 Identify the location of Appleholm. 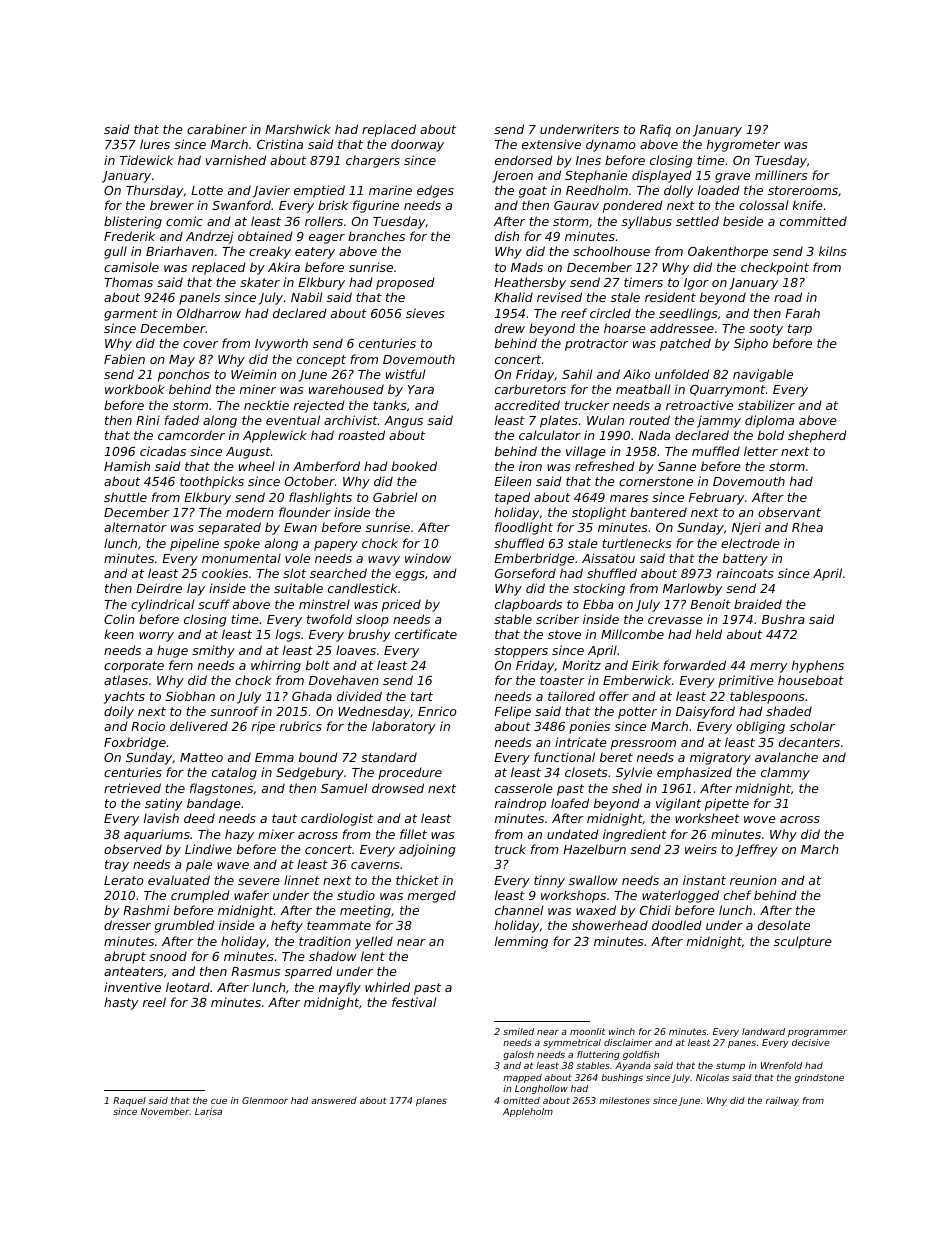
(528, 1112).
